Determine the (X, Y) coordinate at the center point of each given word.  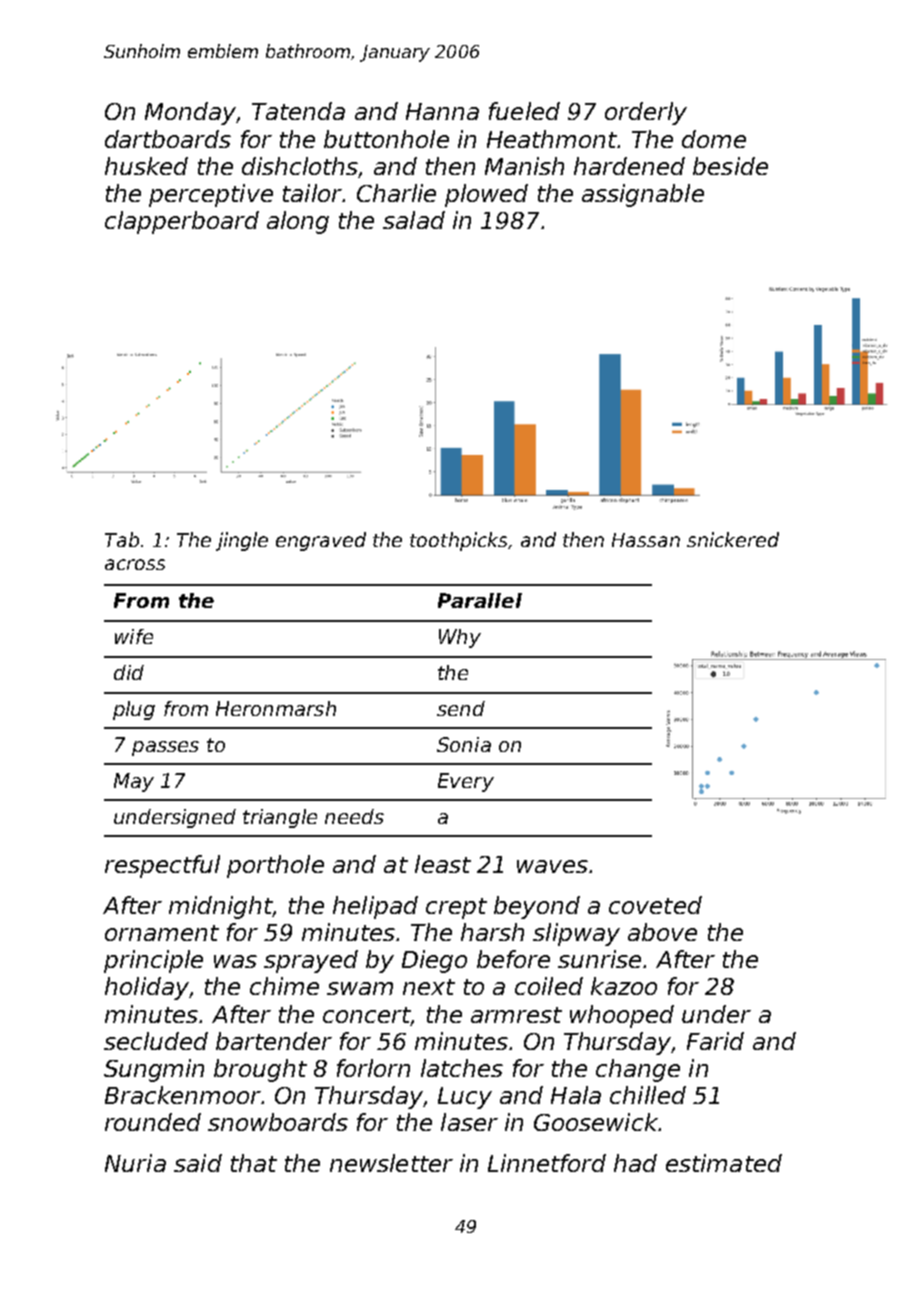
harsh (492, 932)
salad (414, 220)
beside (730, 166)
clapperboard (182, 222)
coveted (655, 905)
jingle (242, 541)
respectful (162, 866)
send (461, 708)
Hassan (646, 540)
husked (146, 166)
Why (460, 638)
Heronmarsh (276, 708)
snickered (733, 539)
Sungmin (154, 1070)
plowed (486, 195)
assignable (643, 195)
